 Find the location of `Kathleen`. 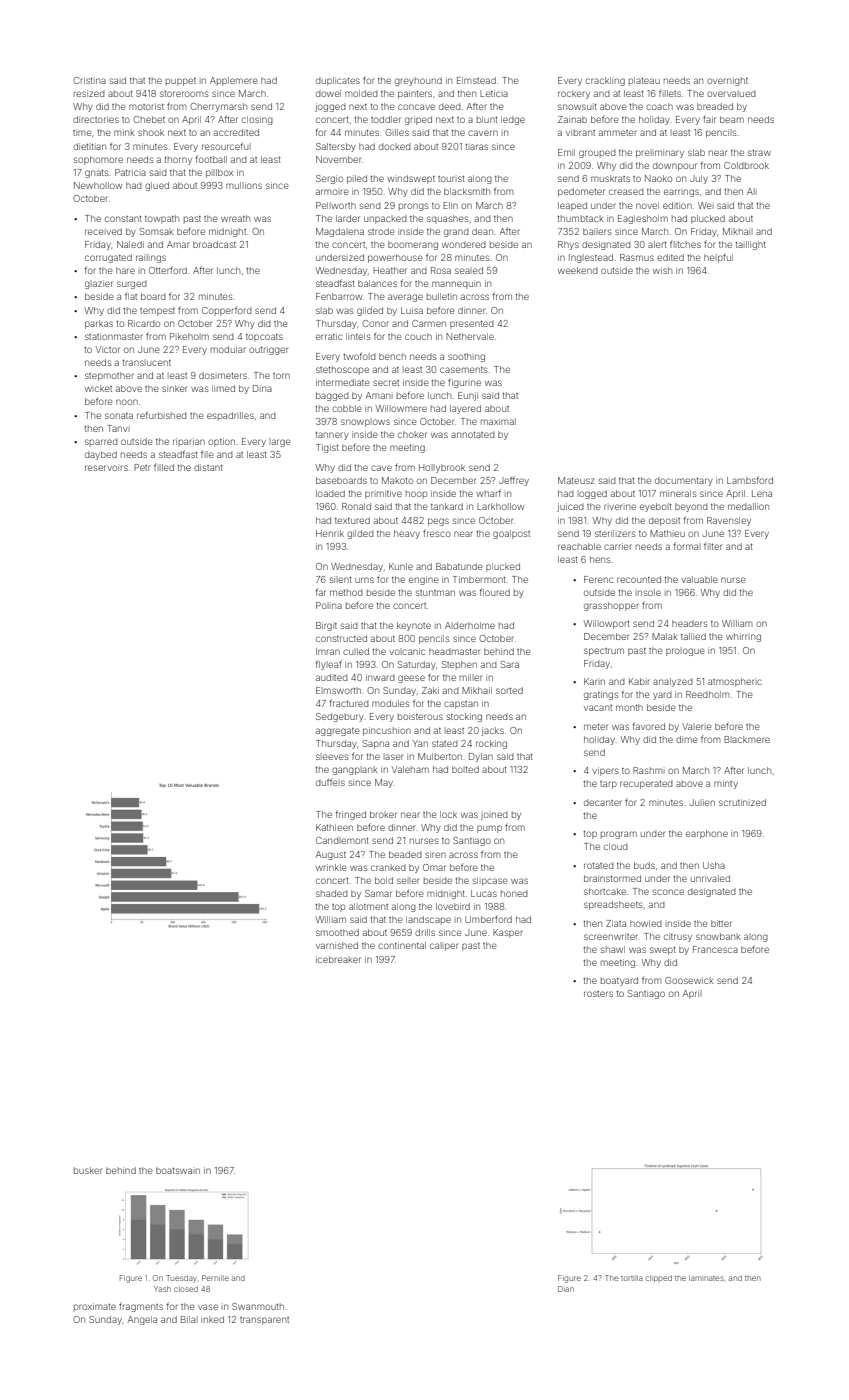

Kathleen is located at coordinates (334, 827).
